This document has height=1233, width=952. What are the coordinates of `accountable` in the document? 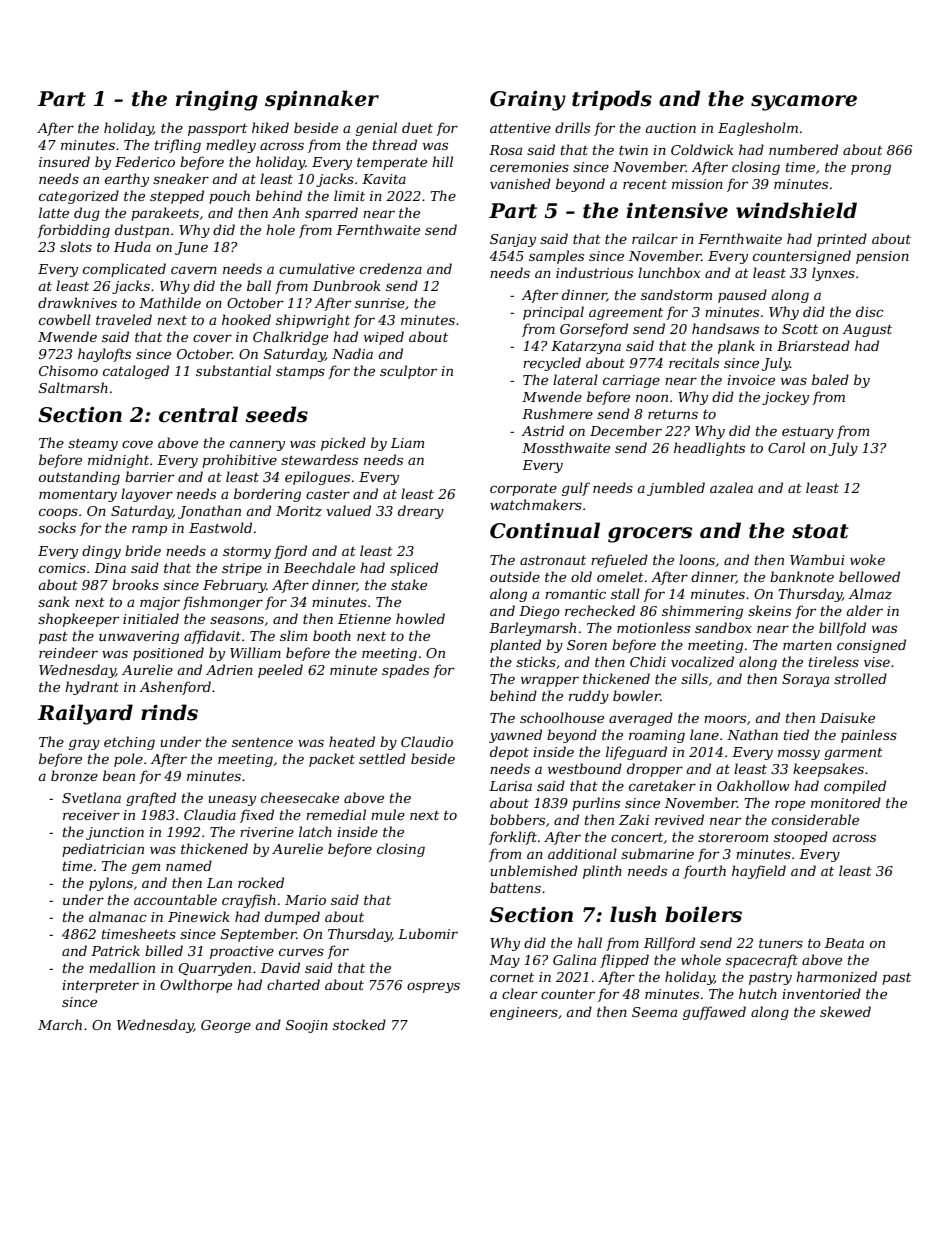 It's located at (175, 899).
